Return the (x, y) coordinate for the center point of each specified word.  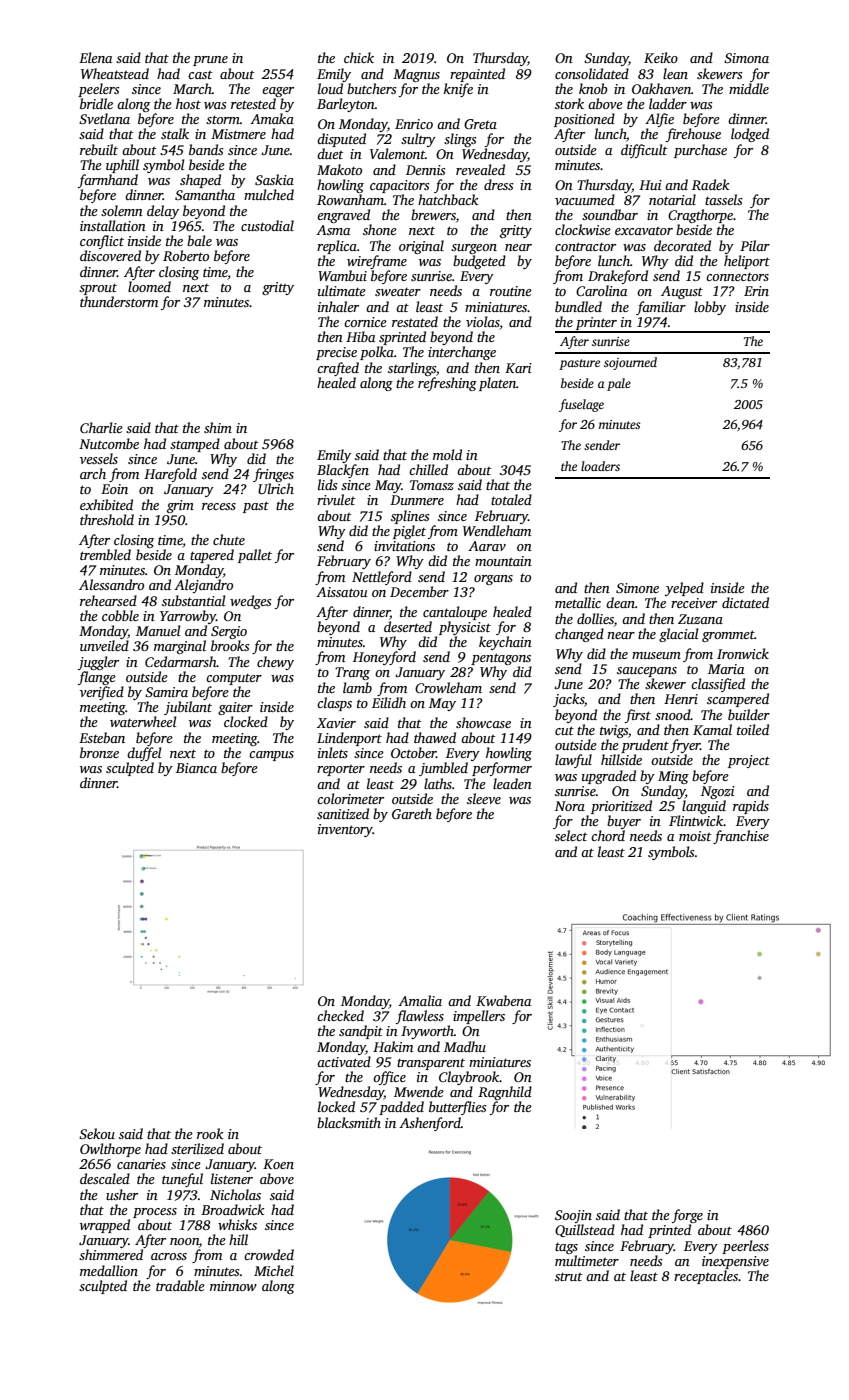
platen (497, 384)
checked (340, 1015)
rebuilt (99, 149)
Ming (673, 777)
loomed (149, 286)
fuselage (581, 405)
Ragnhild (505, 1093)
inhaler (338, 306)
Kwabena (503, 1000)
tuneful (182, 1180)
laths (438, 783)
